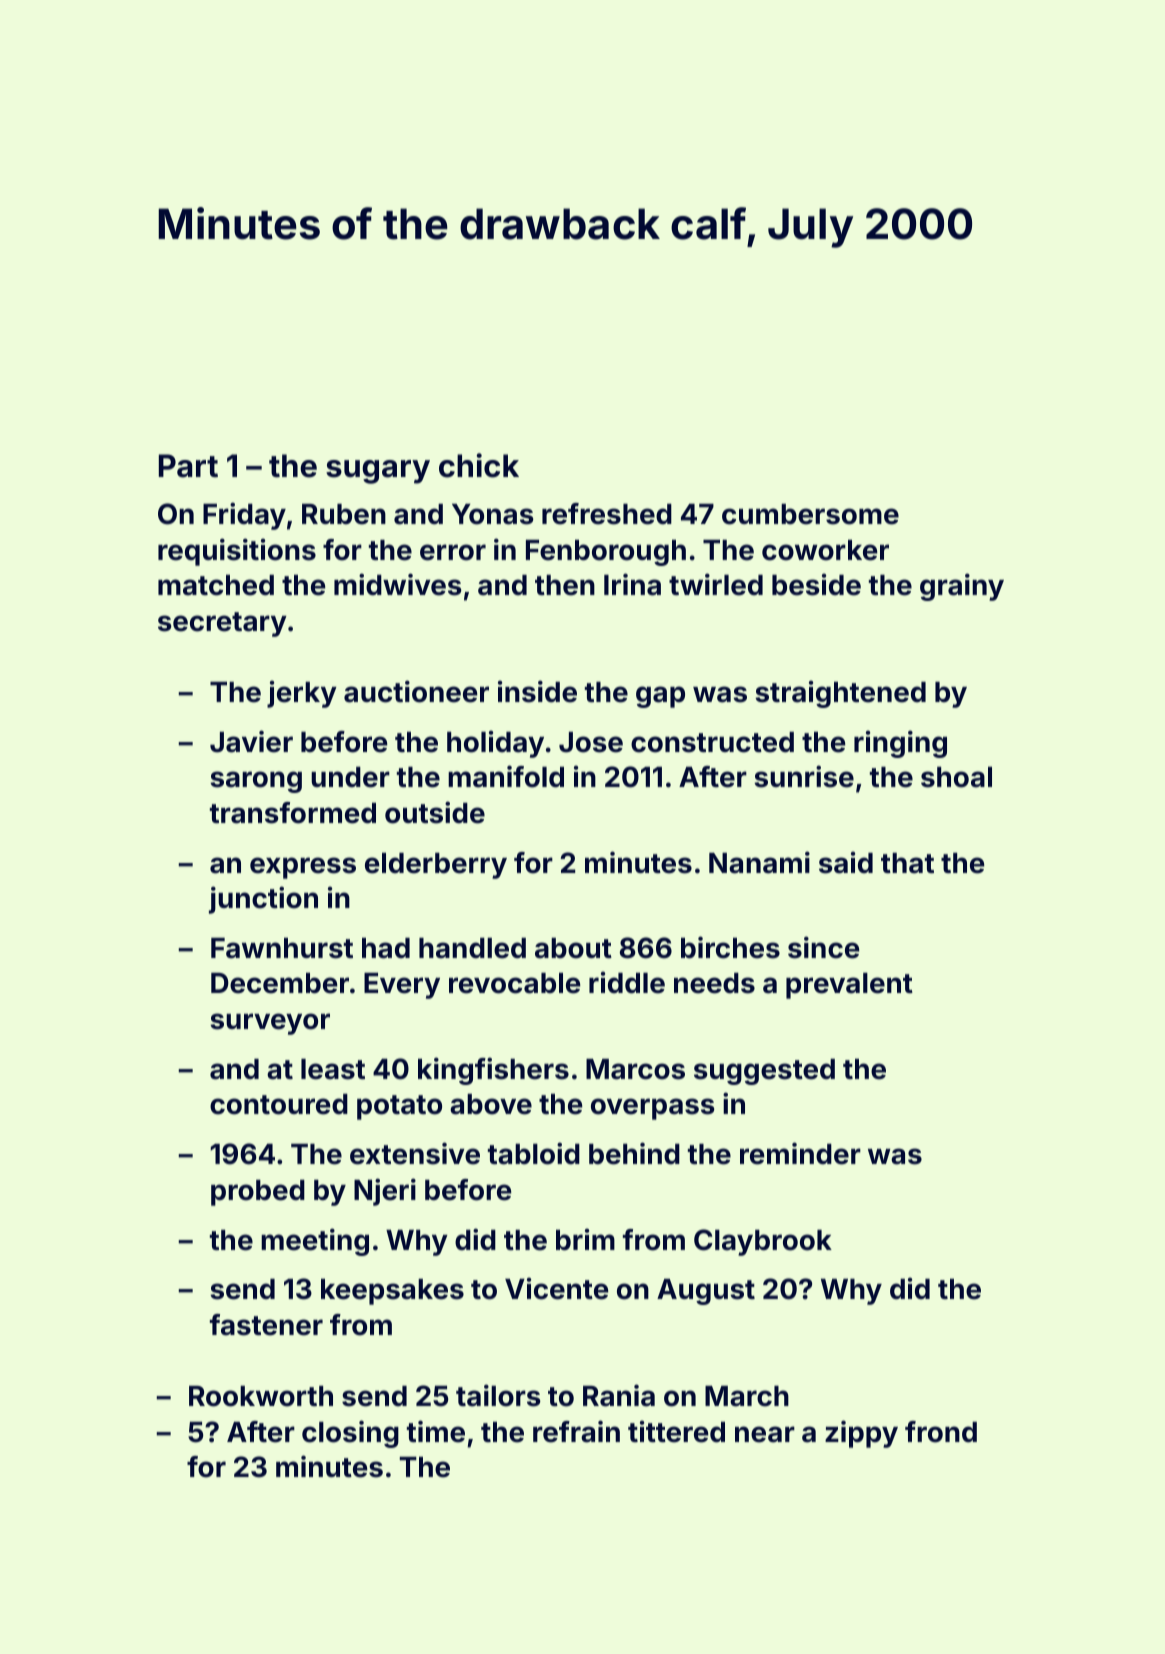 This document has height=1654, width=1165. What do you see at coordinates (627, 982) in the document?
I see `riddle` at bounding box center [627, 982].
